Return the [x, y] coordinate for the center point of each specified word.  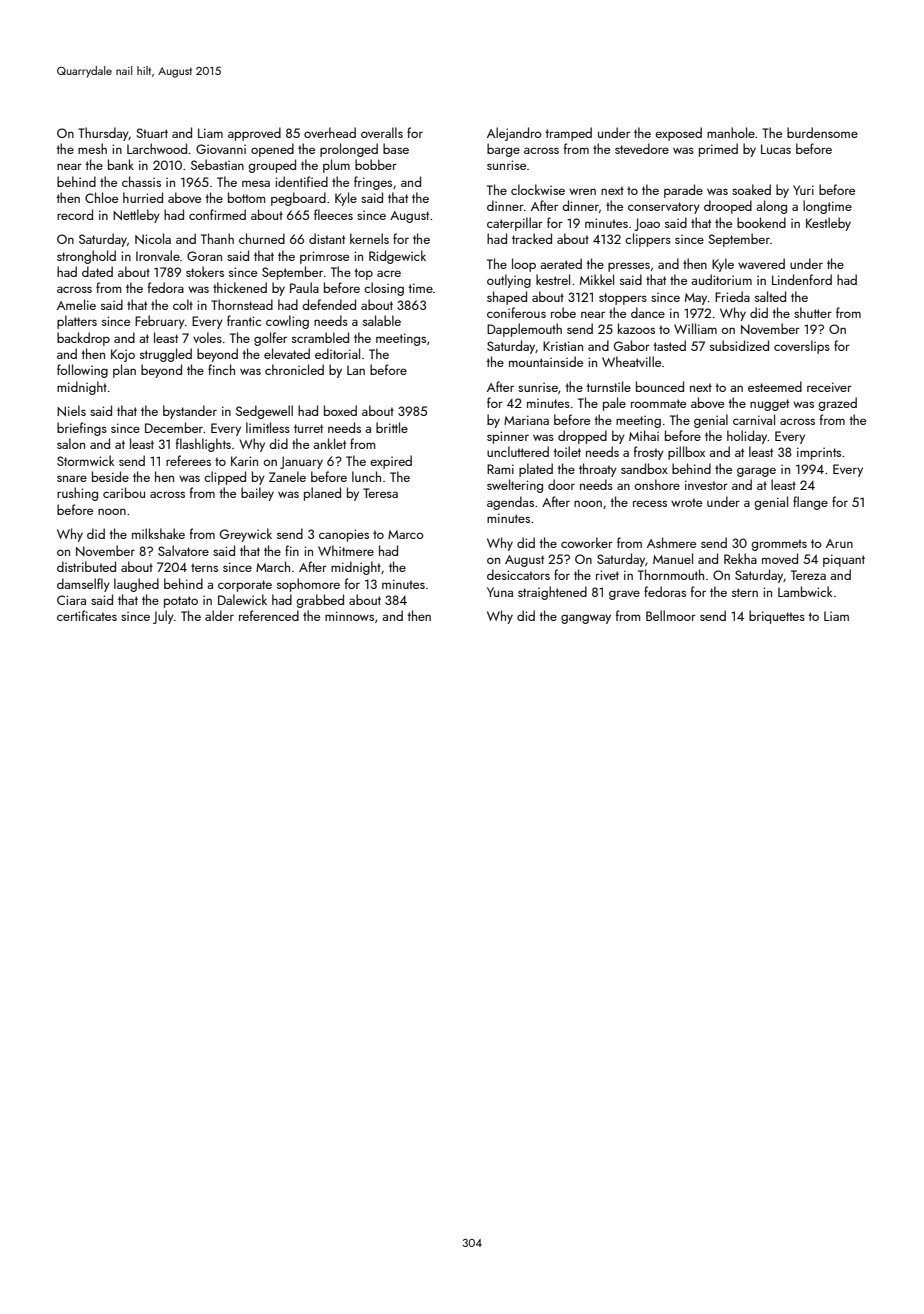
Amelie [76, 304]
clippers [648, 240]
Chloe [101, 197]
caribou [124, 492]
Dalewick [242, 599]
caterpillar [515, 224]
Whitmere [346, 550]
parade [683, 191]
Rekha [740, 558]
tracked [532, 238]
